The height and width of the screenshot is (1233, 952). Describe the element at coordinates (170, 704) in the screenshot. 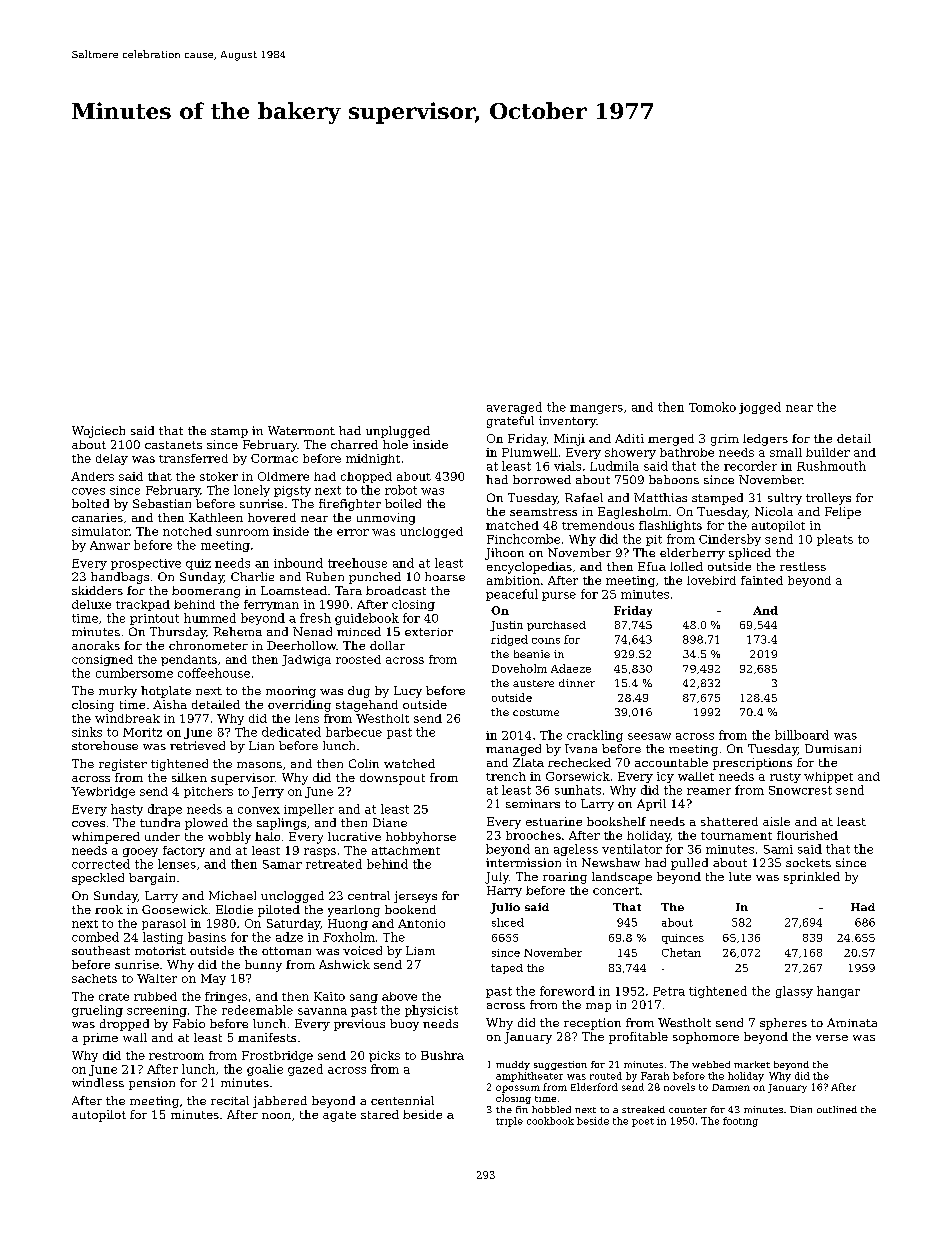

I see `Aisha` at that location.
